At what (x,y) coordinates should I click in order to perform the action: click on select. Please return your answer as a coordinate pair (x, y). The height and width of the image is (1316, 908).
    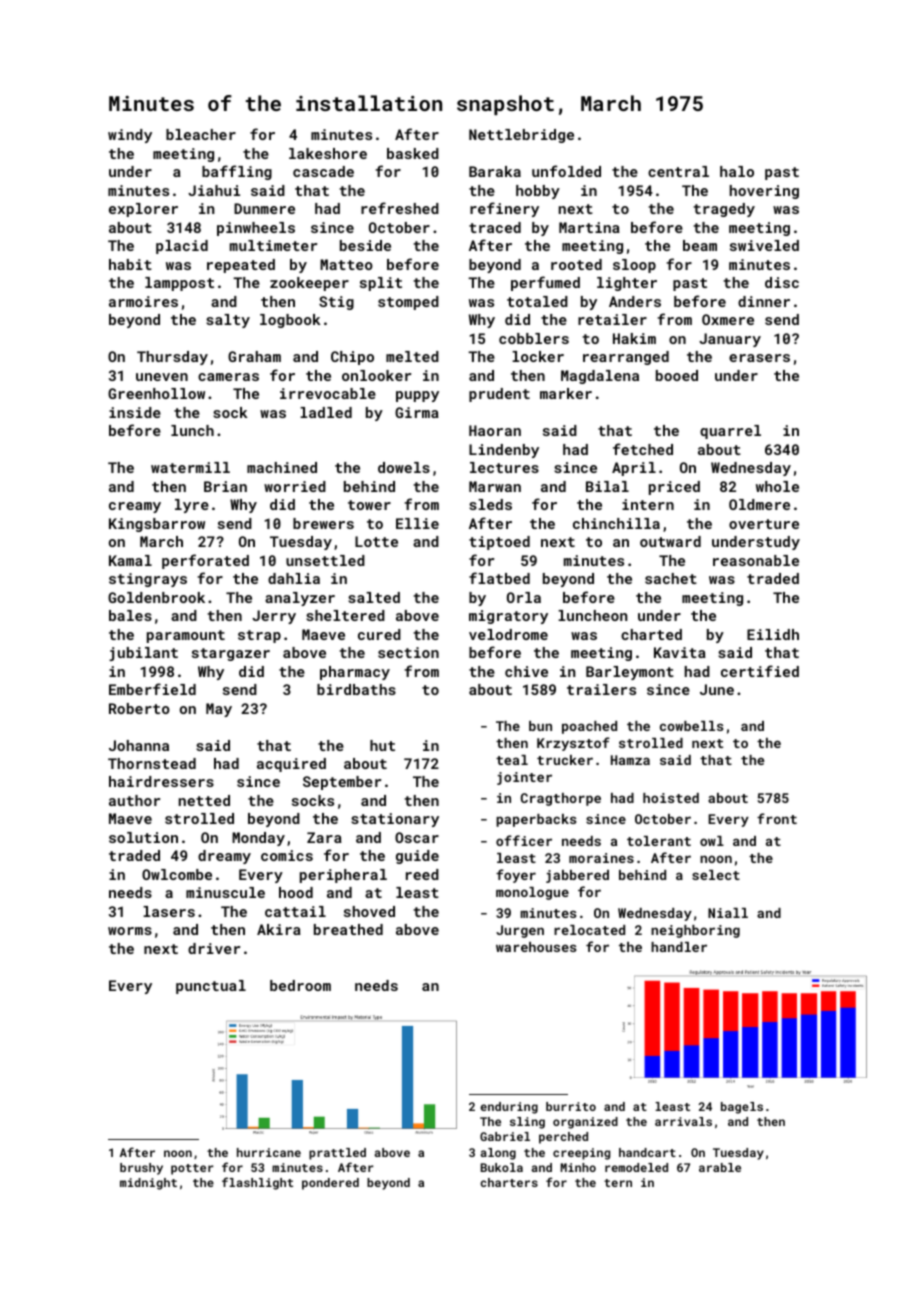
    Looking at the image, I should click on (716, 875).
